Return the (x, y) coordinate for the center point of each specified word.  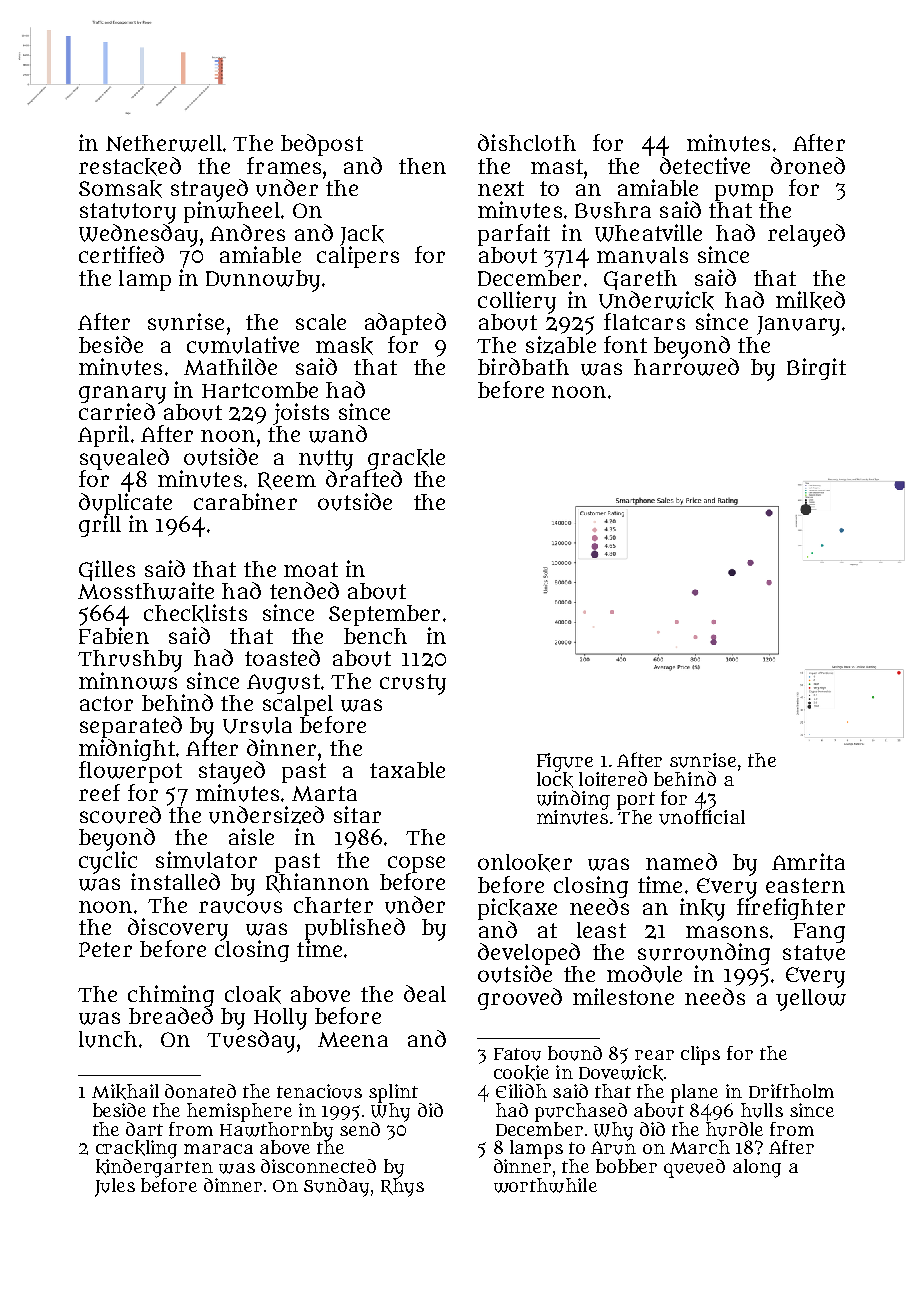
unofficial (702, 817)
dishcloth (527, 142)
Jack (362, 235)
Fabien (114, 635)
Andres (247, 232)
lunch (108, 1039)
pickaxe (517, 909)
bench (375, 636)
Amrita (808, 861)
